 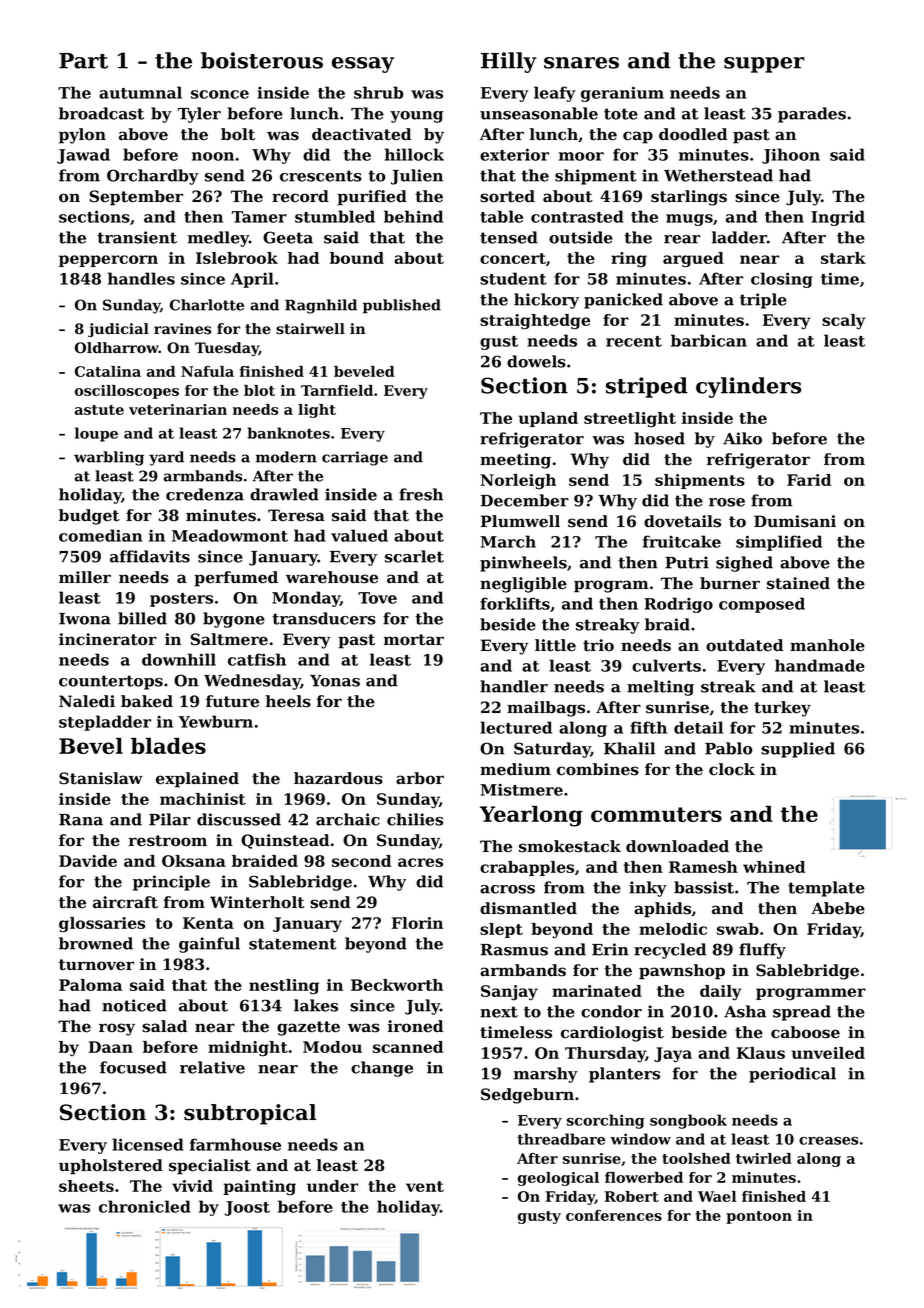 I want to click on snares, so click(x=581, y=63).
